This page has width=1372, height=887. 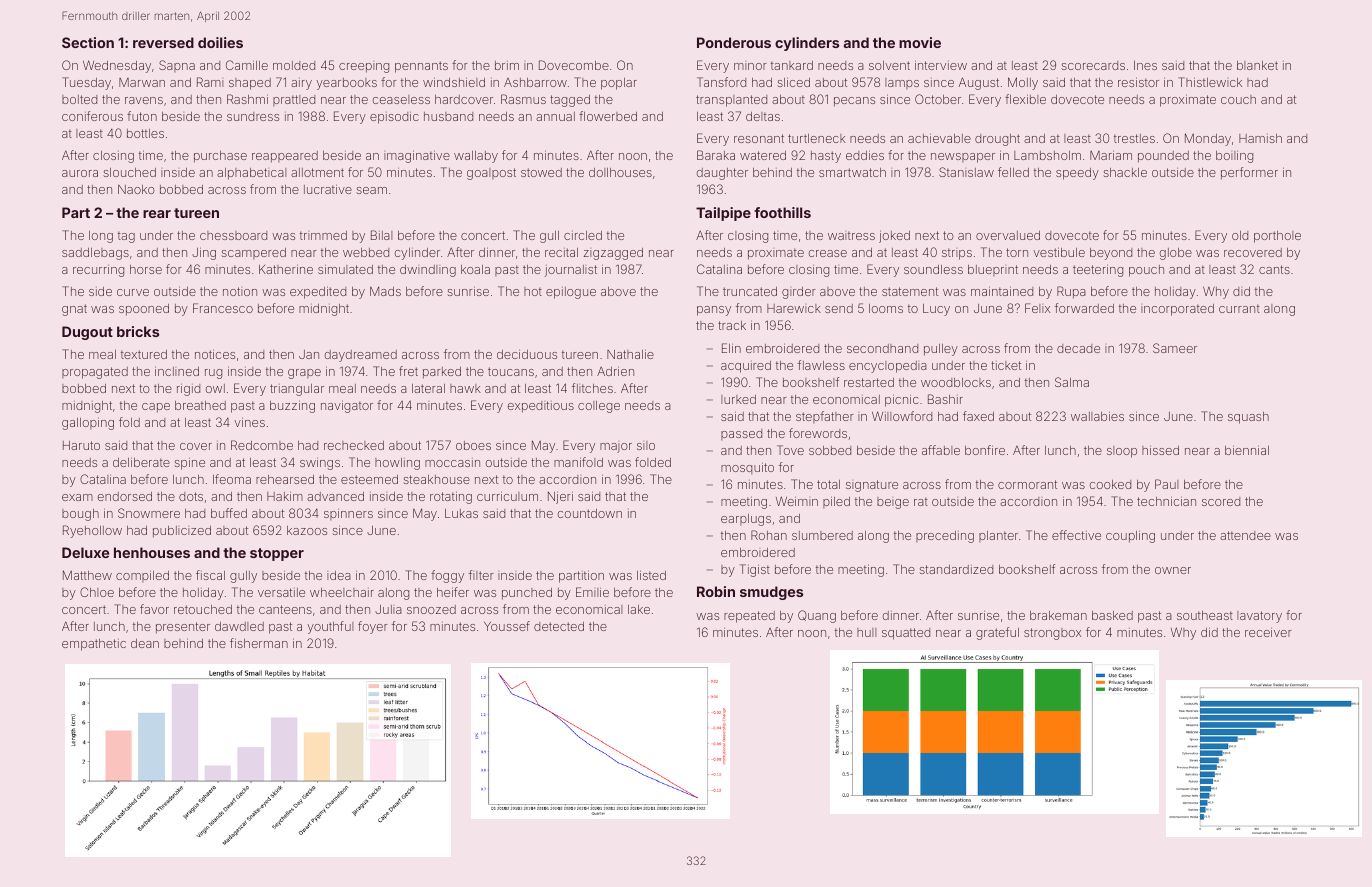 I want to click on circled, so click(x=583, y=235).
